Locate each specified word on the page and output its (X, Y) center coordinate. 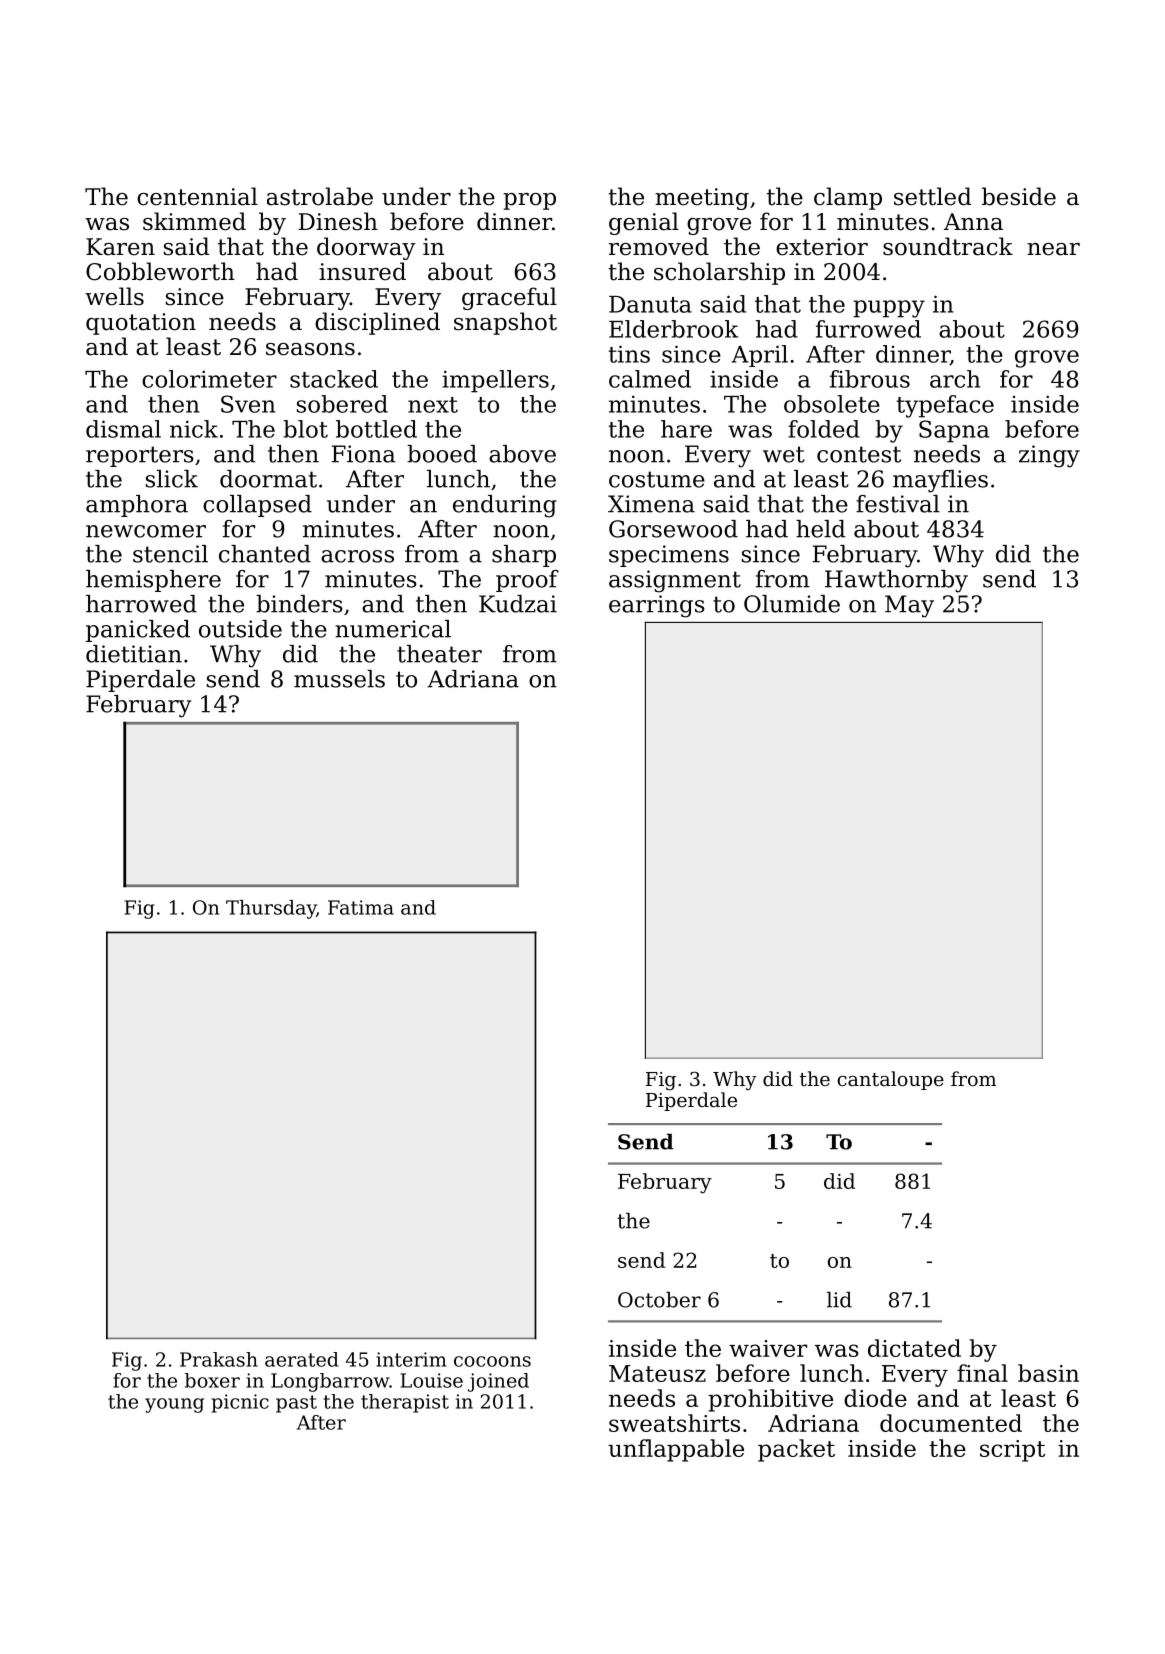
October (659, 1300)
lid (839, 1300)
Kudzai (518, 604)
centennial (197, 196)
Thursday (271, 909)
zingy (1049, 456)
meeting (702, 199)
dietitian (134, 654)
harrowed (141, 604)
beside (1019, 196)
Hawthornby (896, 581)
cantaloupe (890, 1080)
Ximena (651, 504)
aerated (302, 1359)
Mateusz (657, 1373)
